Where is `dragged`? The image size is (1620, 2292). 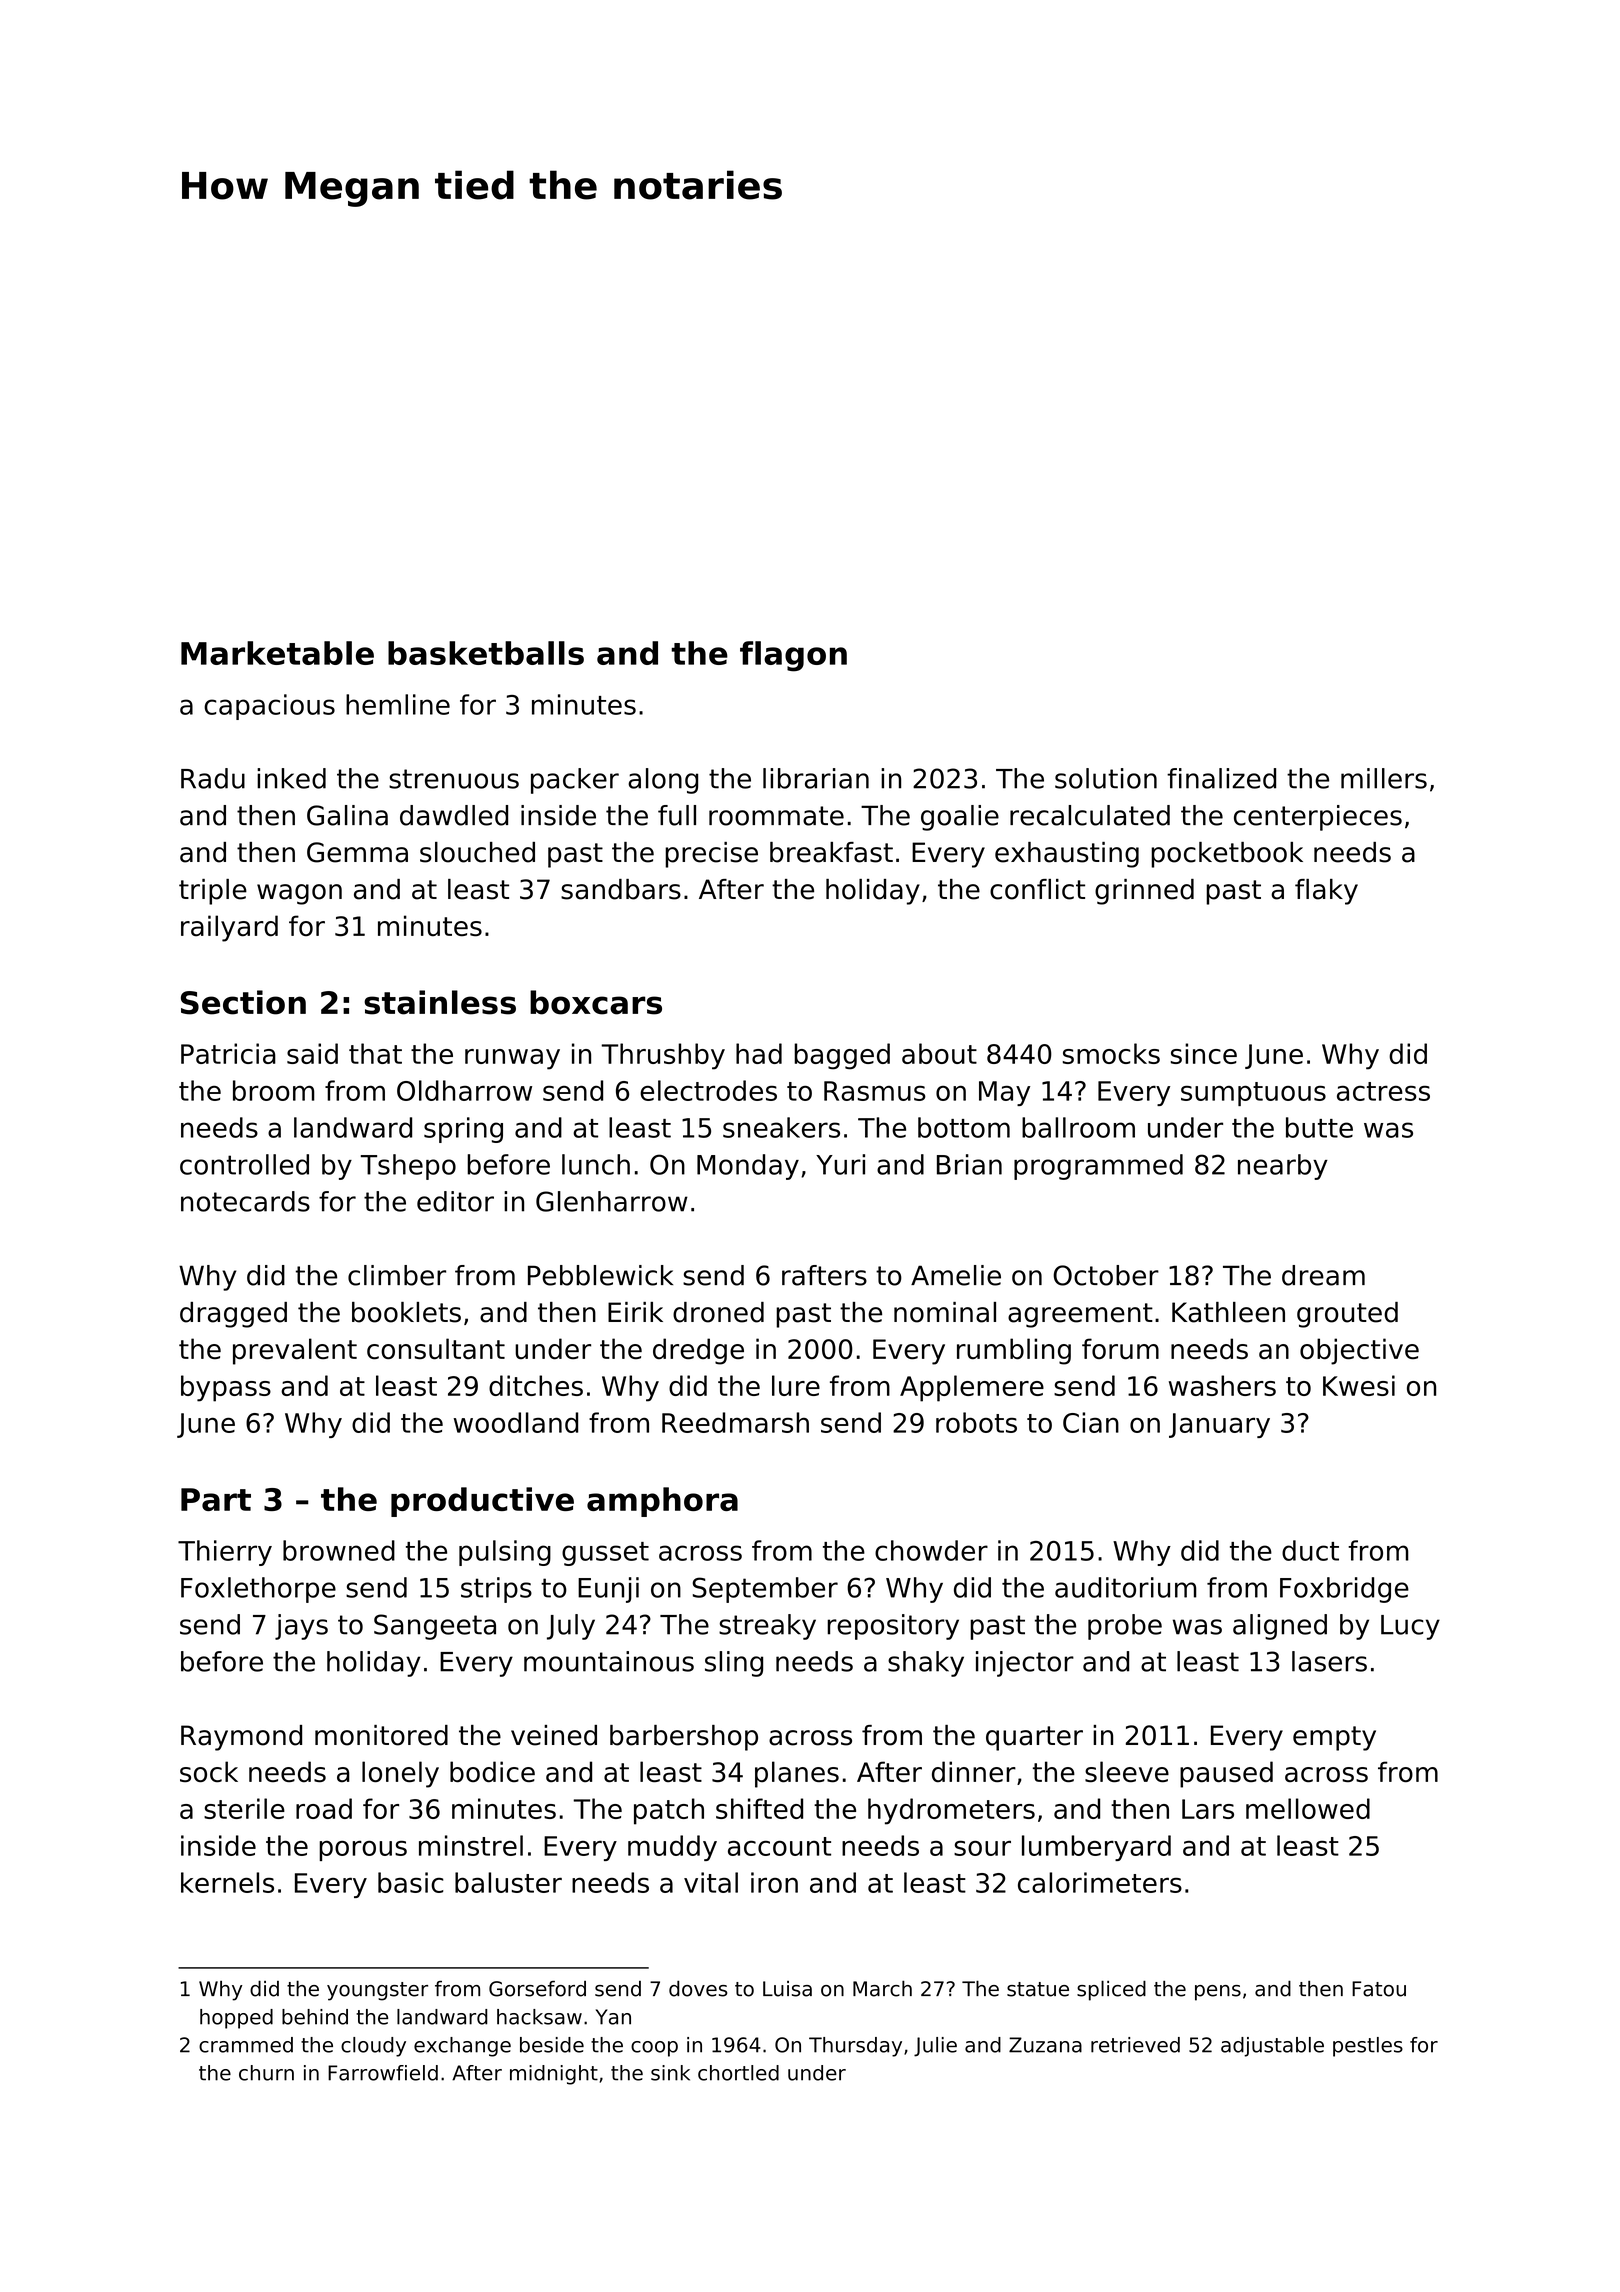
dragged is located at coordinates (233, 1315).
